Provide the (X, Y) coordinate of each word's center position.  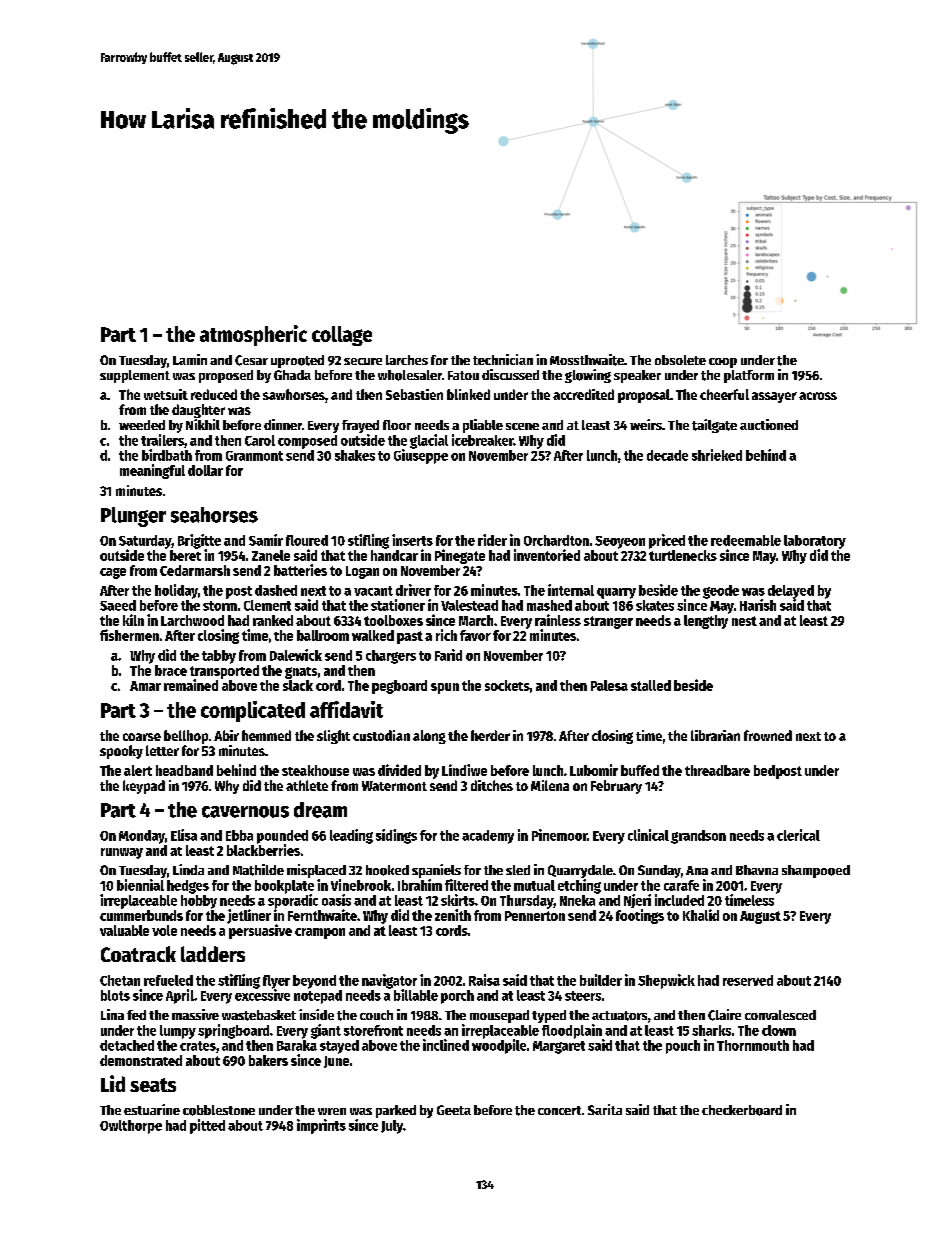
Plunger (133, 517)
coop (723, 363)
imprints (321, 1126)
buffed (640, 770)
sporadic (293, 901)
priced (667, 541)
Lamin (190, 359)
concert (559, 1110)
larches (407, 360)
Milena (550, 785)
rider (492, 540)
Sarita (605, 1109)
